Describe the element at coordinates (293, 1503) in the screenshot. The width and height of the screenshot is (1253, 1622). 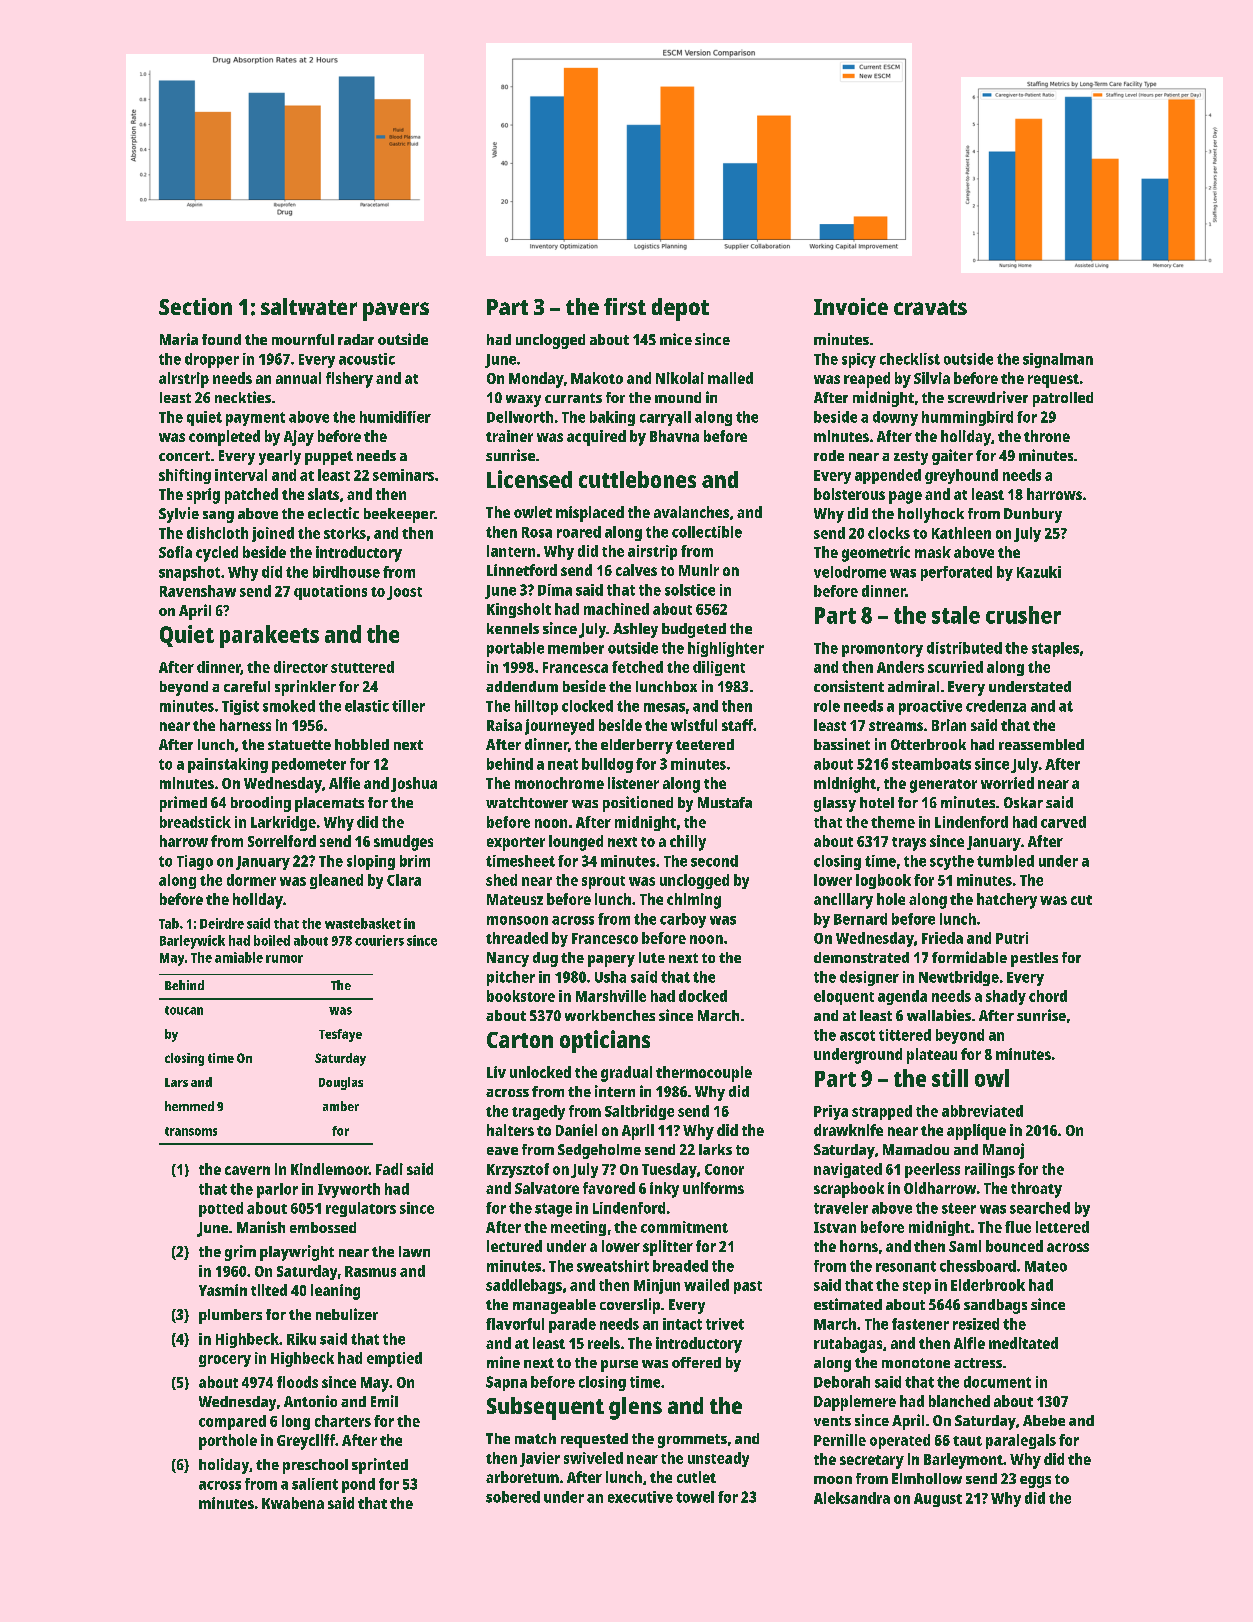
I see `Kwabena` at that location.
